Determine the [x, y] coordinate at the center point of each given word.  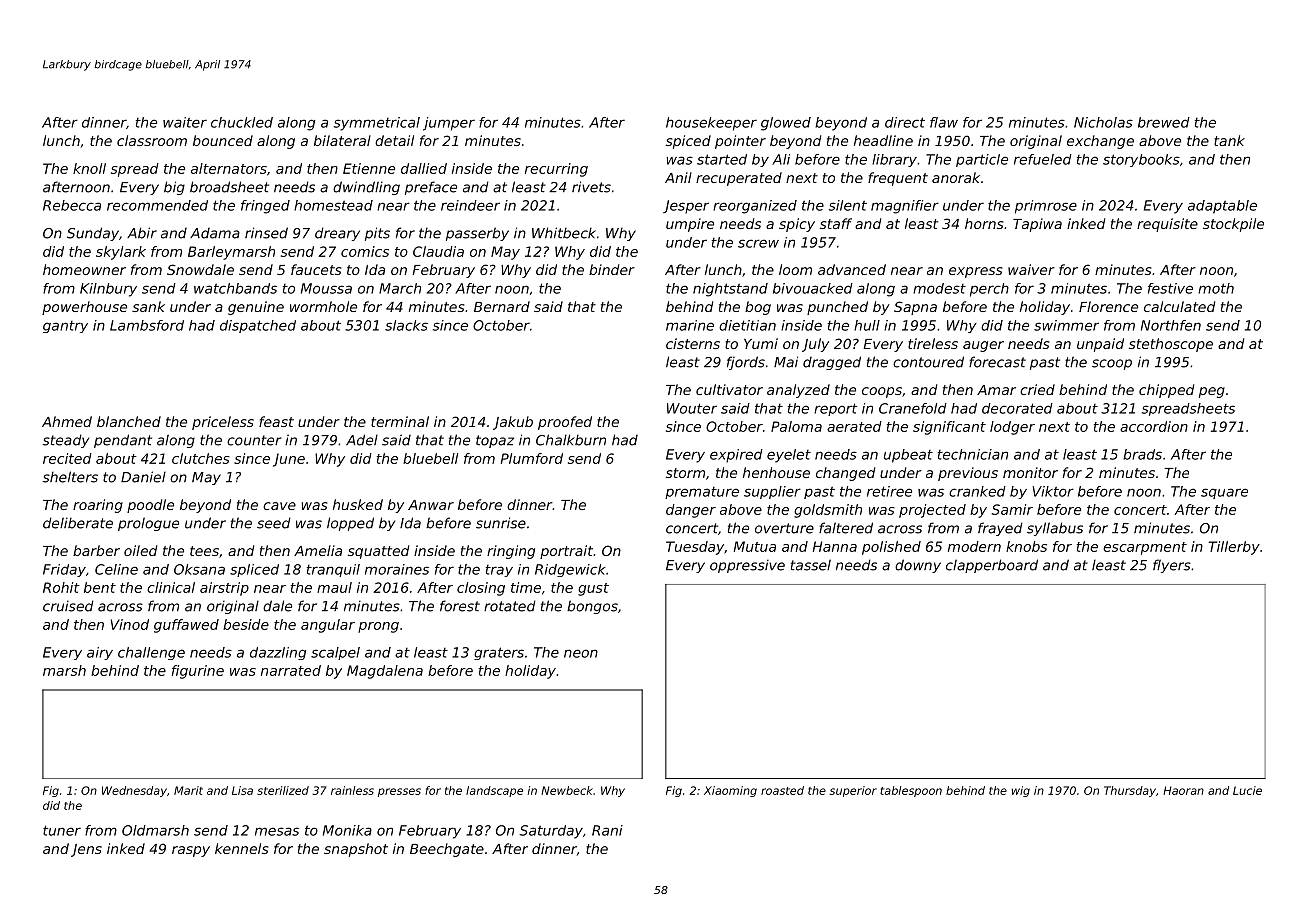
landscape [494, 791]
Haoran [1183, 790]
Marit [188, 790]
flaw [944, 122]
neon [581, 653]
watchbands [235, 288]
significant [949, 428]
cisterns [693, 343]
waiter [185, 122]
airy [100, 653]
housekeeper [711, 124]
